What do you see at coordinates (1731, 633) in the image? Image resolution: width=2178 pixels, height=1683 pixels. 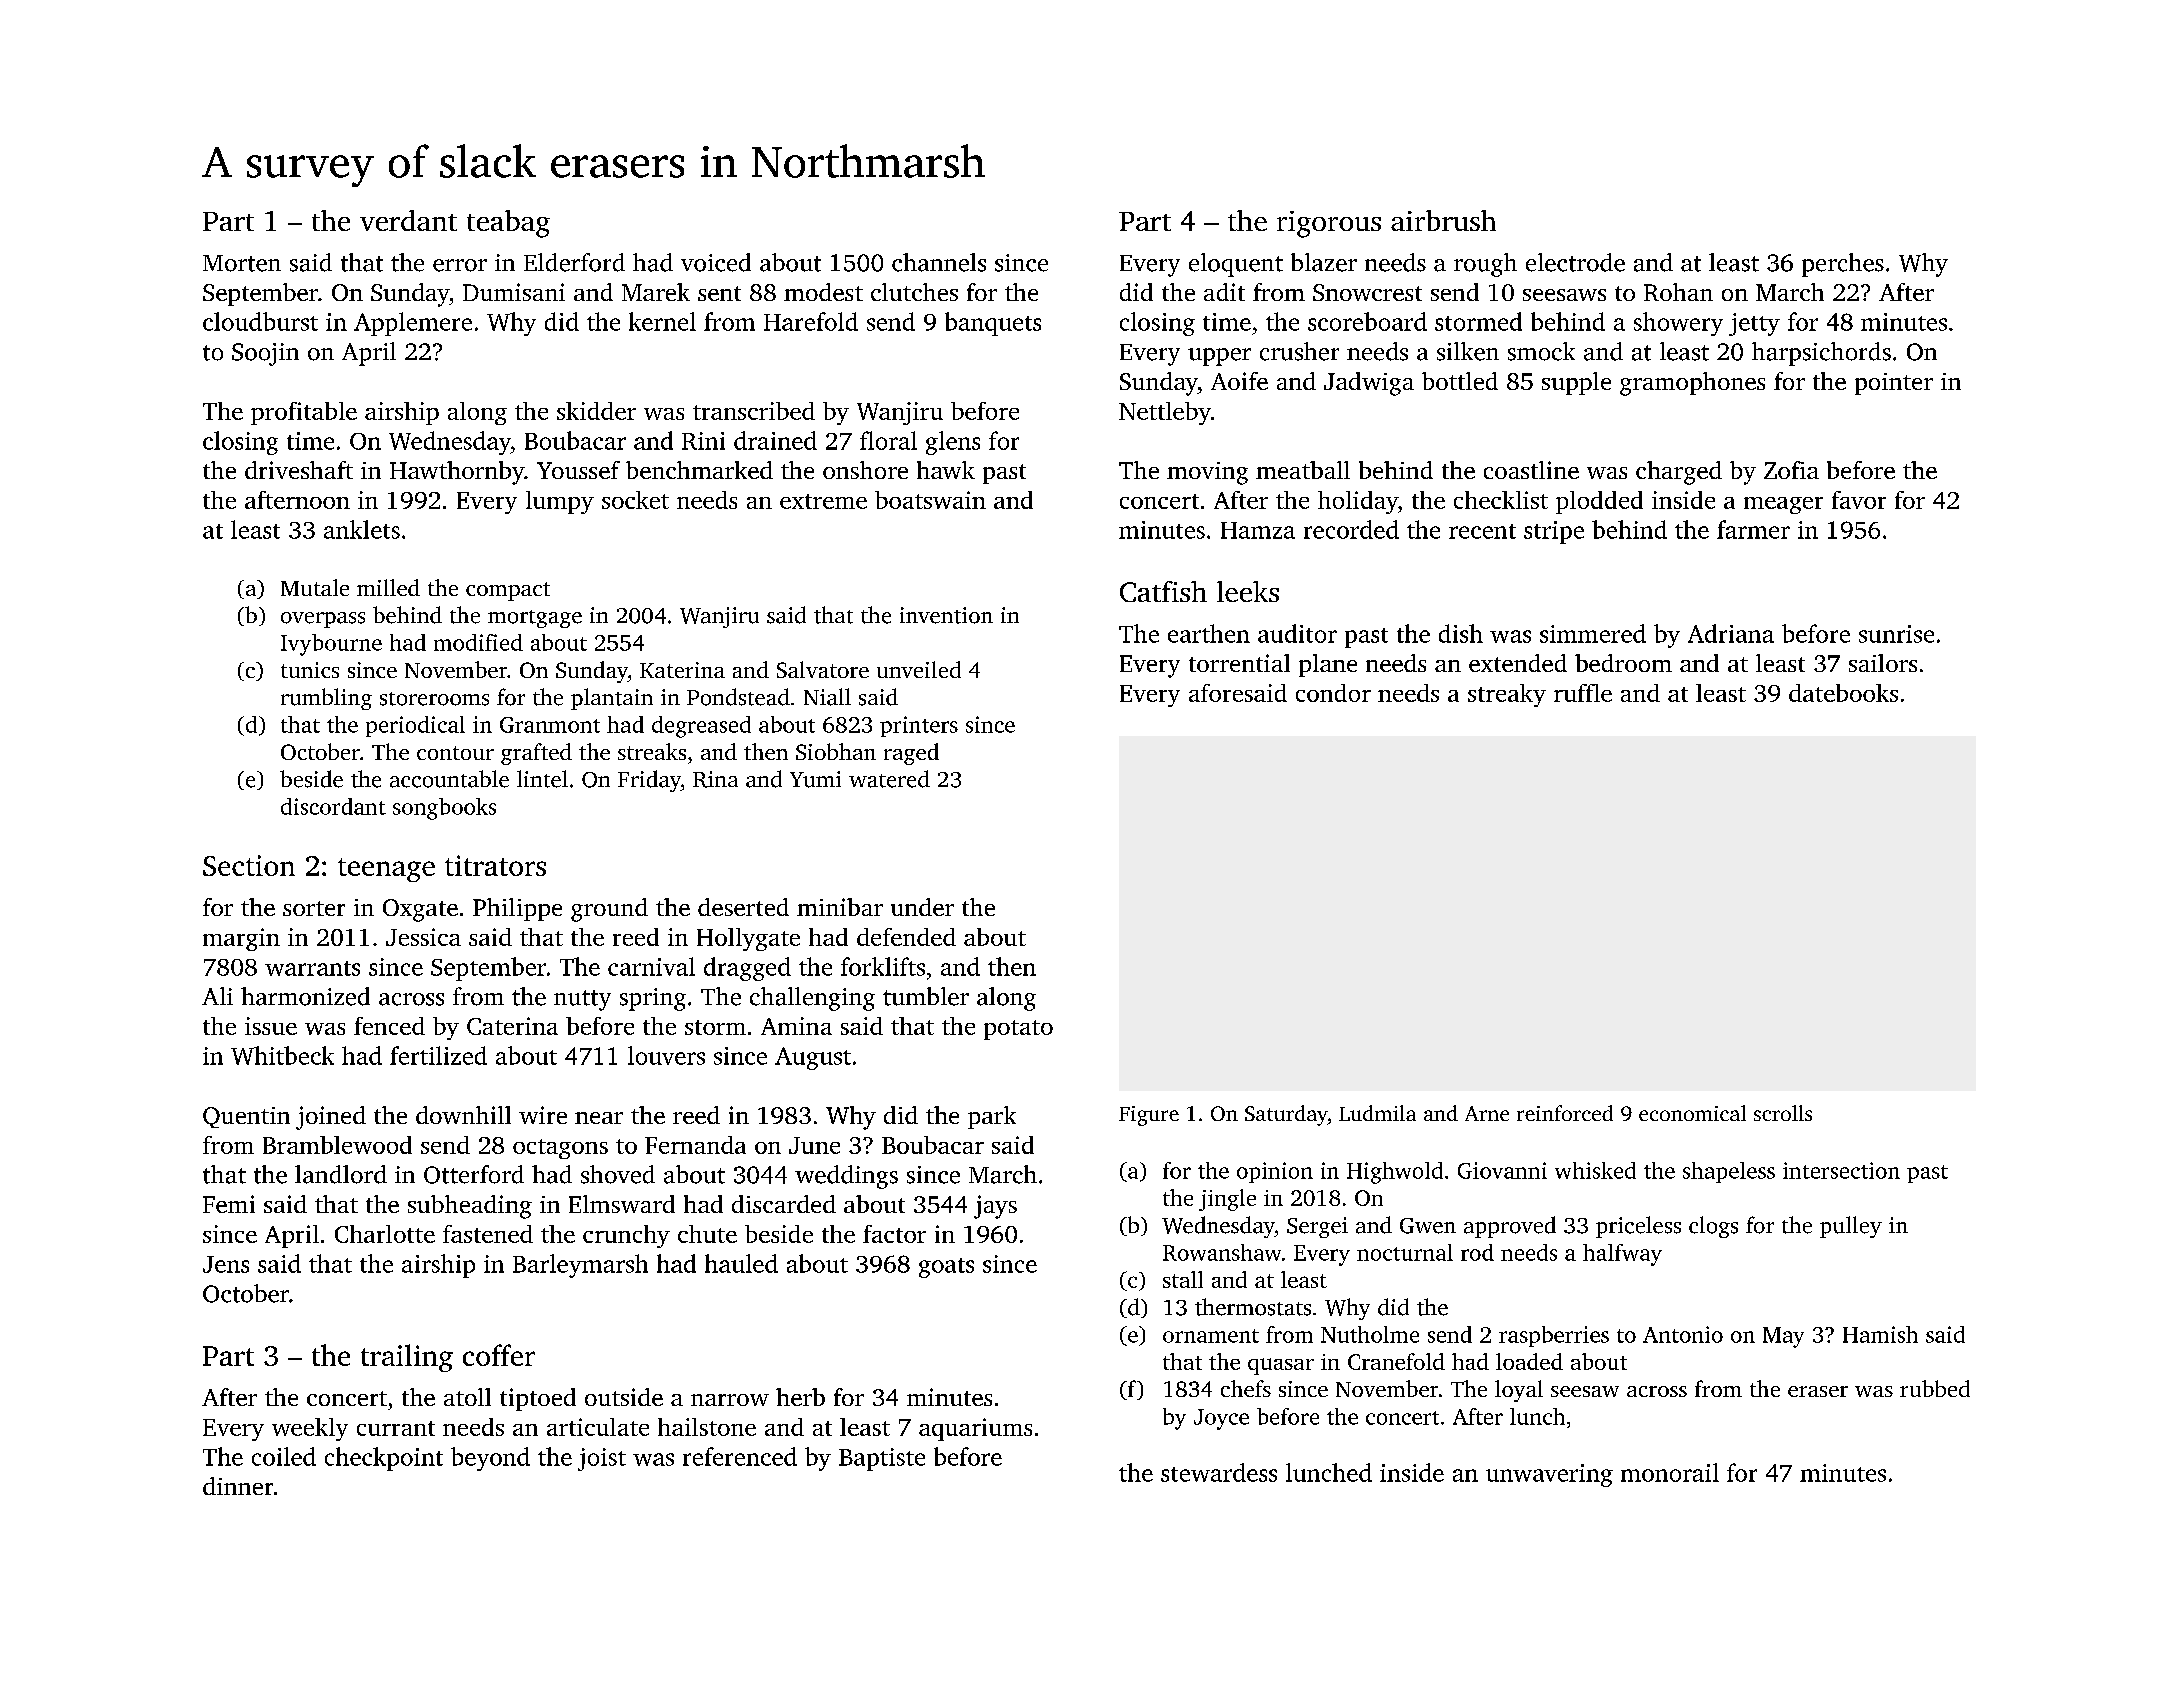 I see `Adriana` at bounding box center [1731, 633].
